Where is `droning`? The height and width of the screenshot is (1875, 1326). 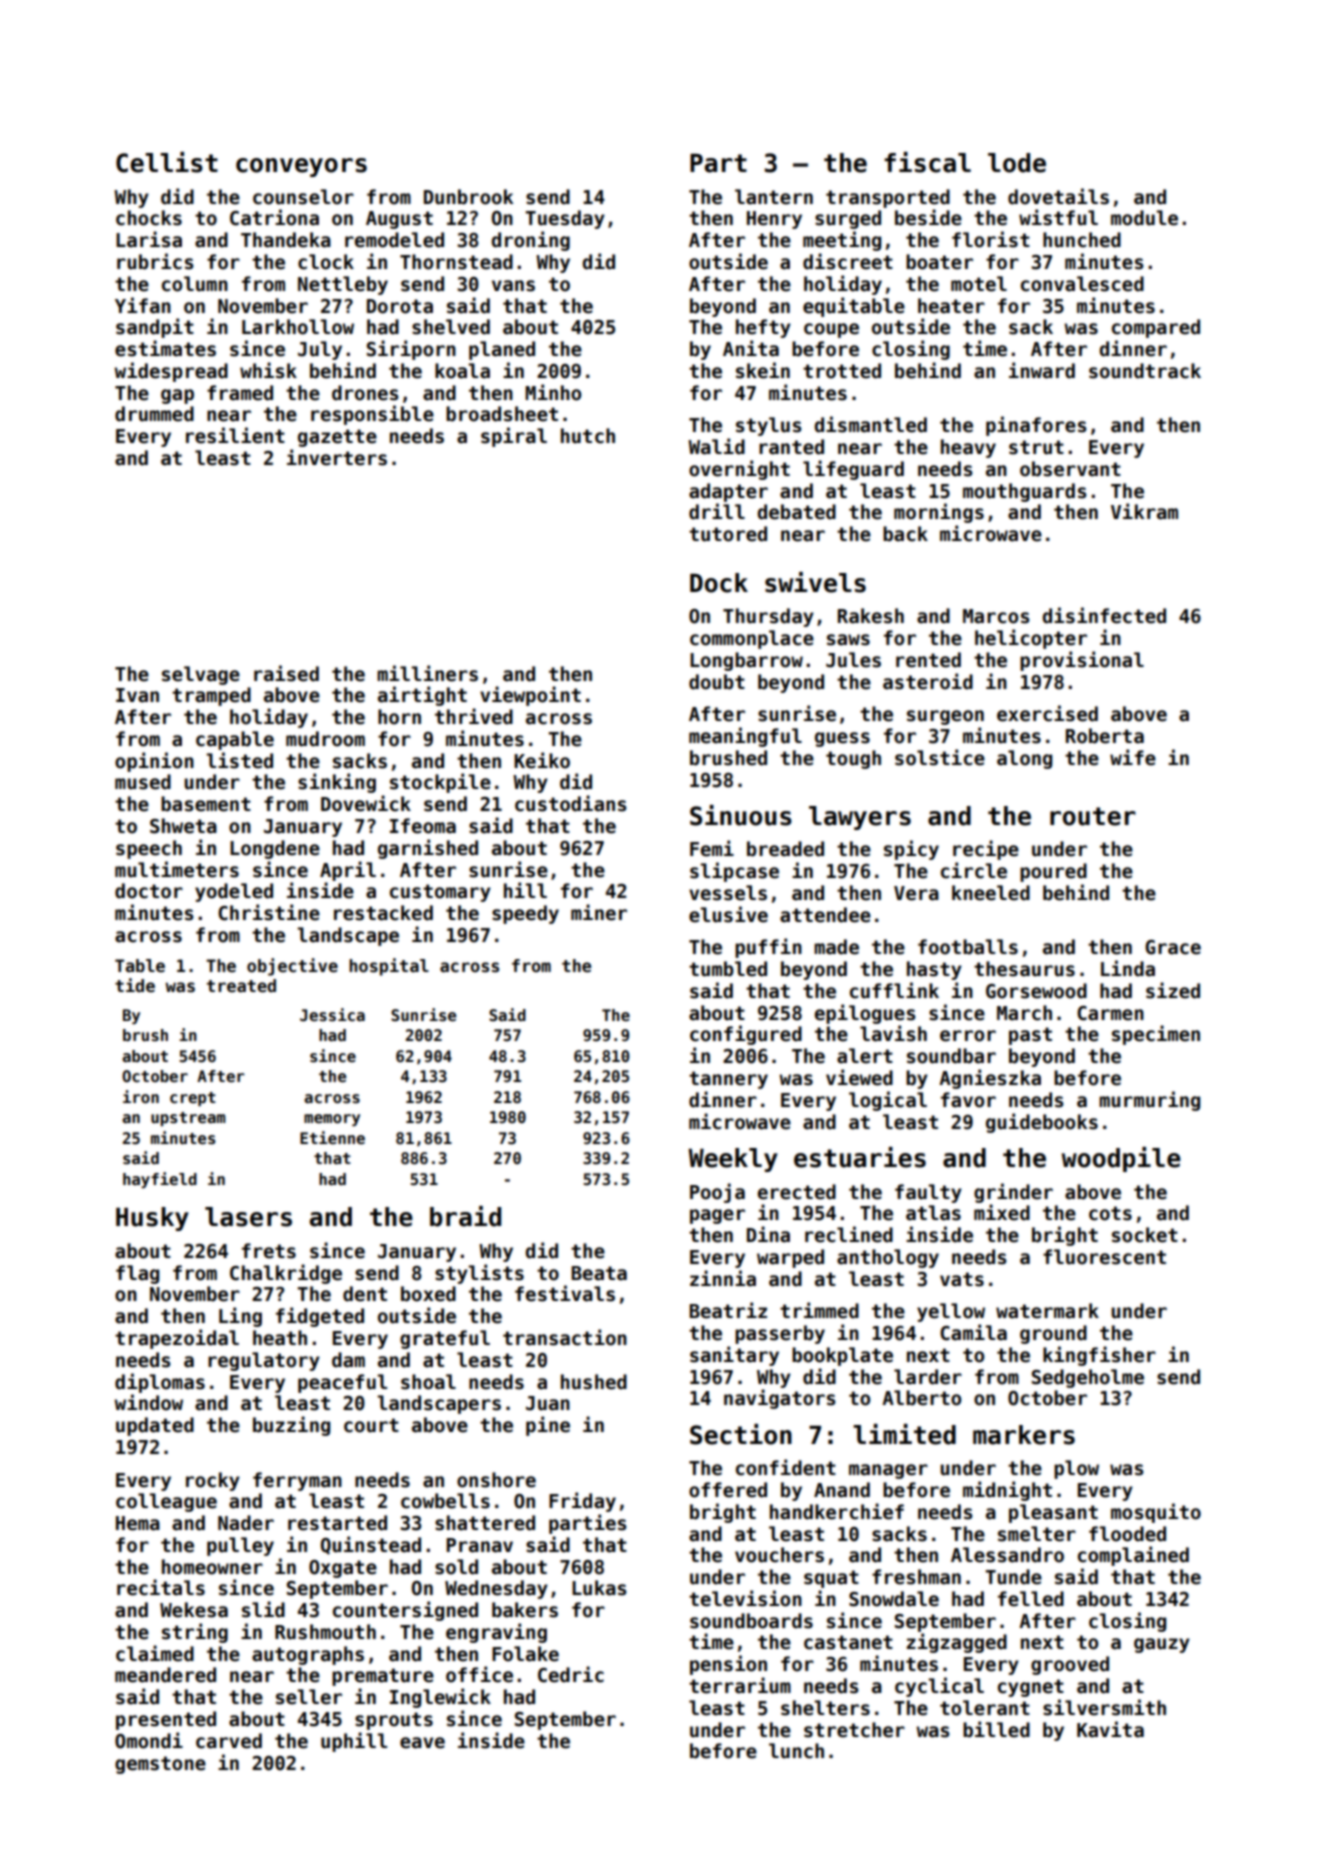
droning is located at coordinates (531, 241).
